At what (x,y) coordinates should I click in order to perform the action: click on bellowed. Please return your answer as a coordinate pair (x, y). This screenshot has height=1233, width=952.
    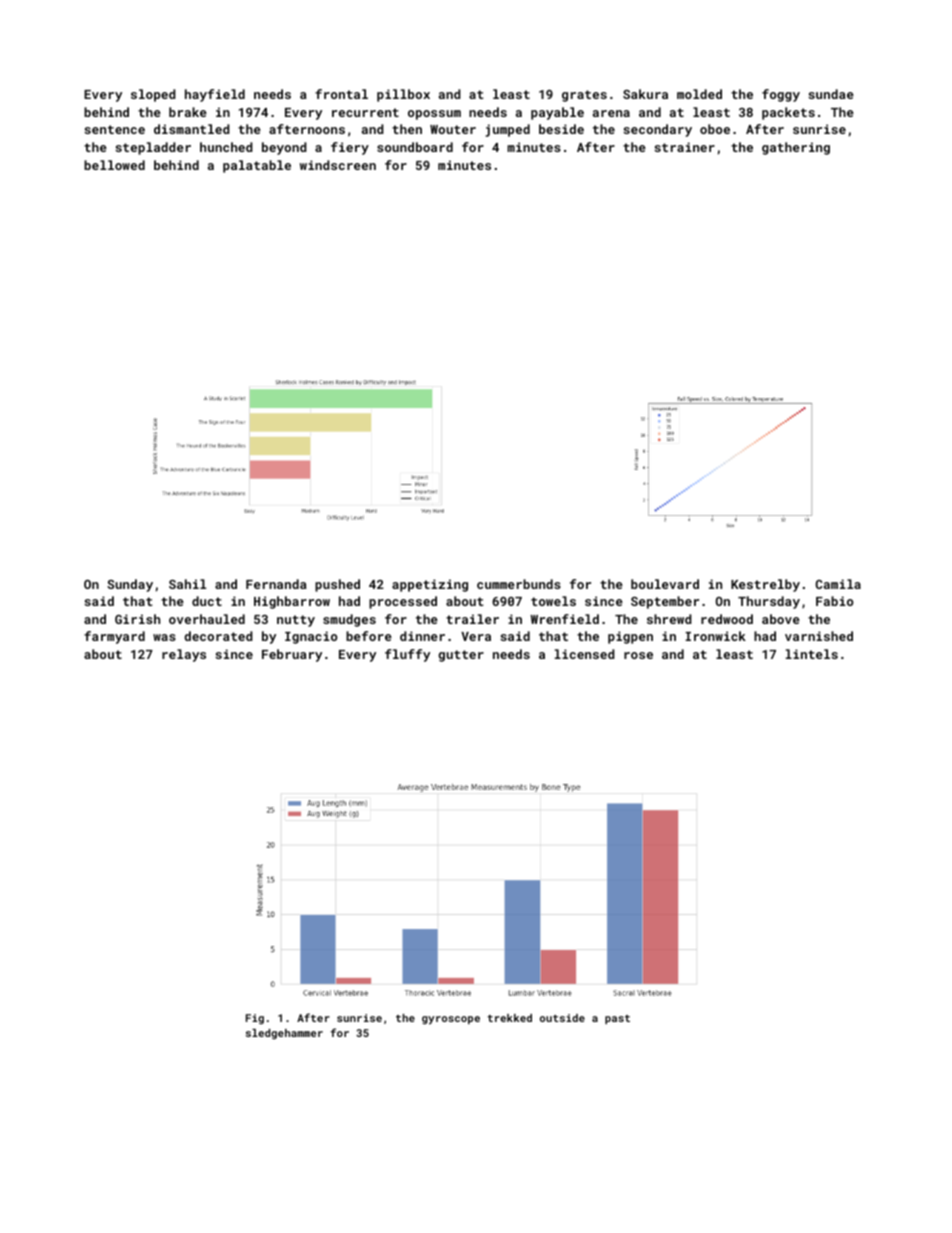
    Looking at the image, I should click on (114, 165).
